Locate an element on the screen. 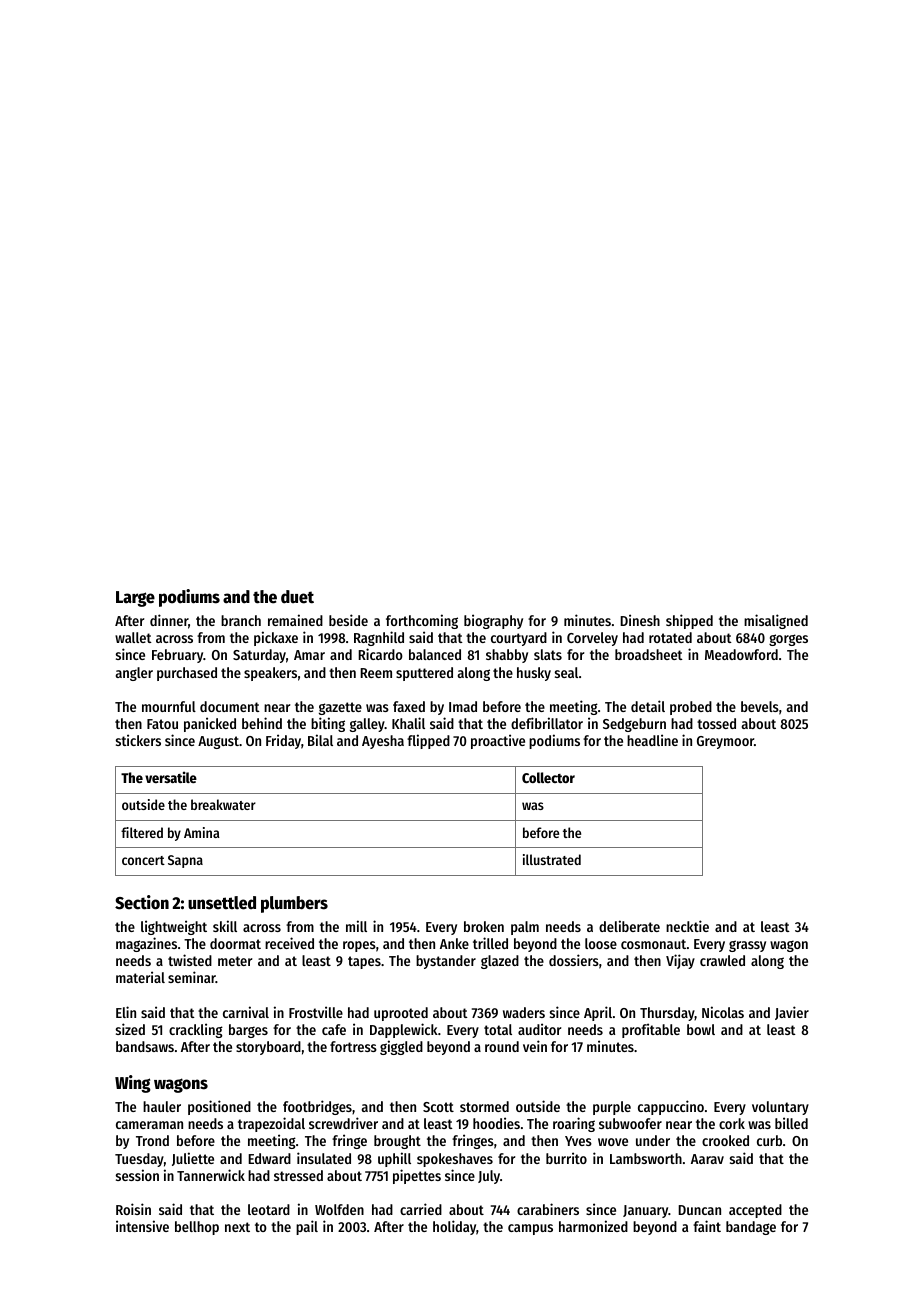 The image size is (924, 1308). necktie is located at coordinates (687, 926).
